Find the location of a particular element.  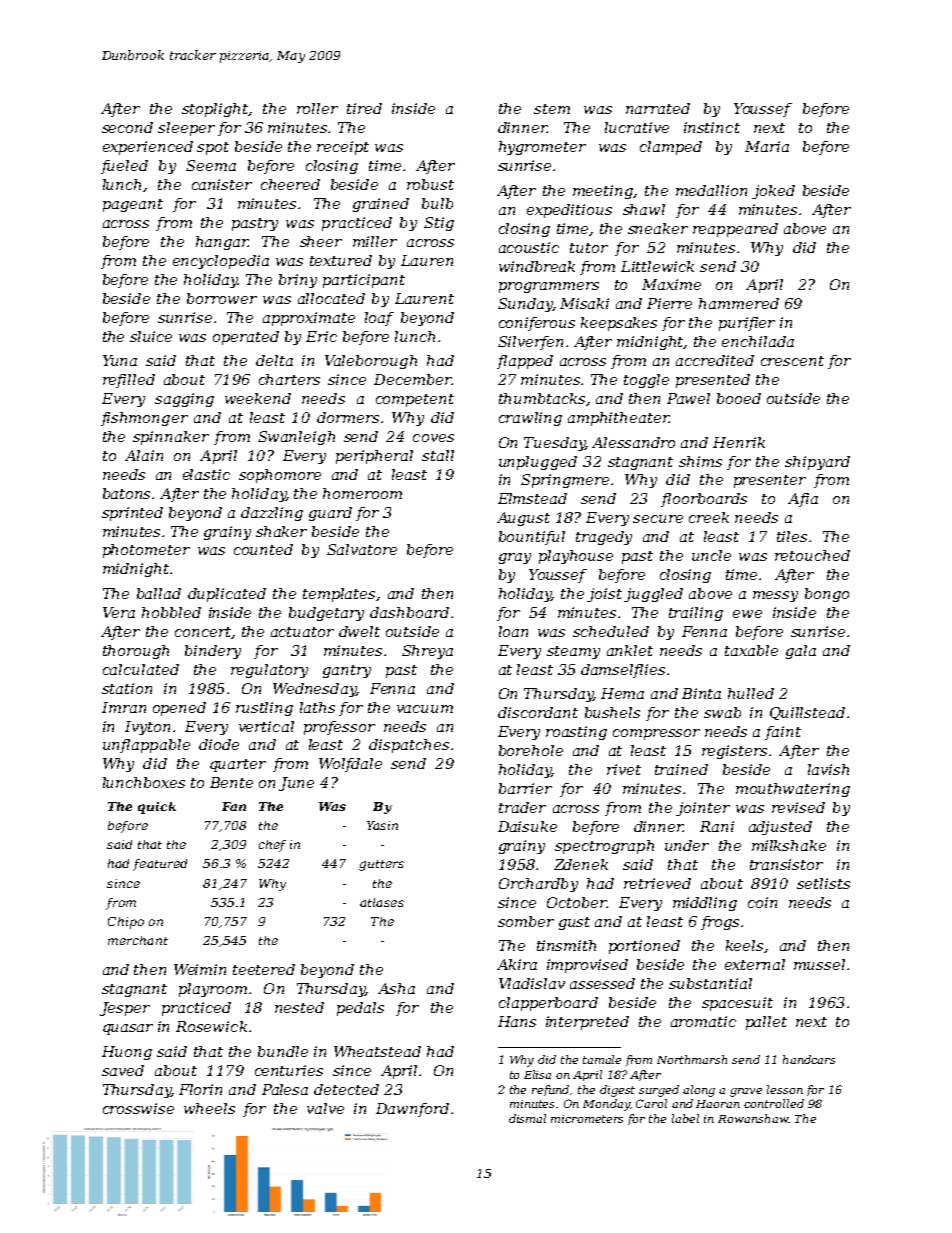

bindery is located at coordinates (213, 652).
